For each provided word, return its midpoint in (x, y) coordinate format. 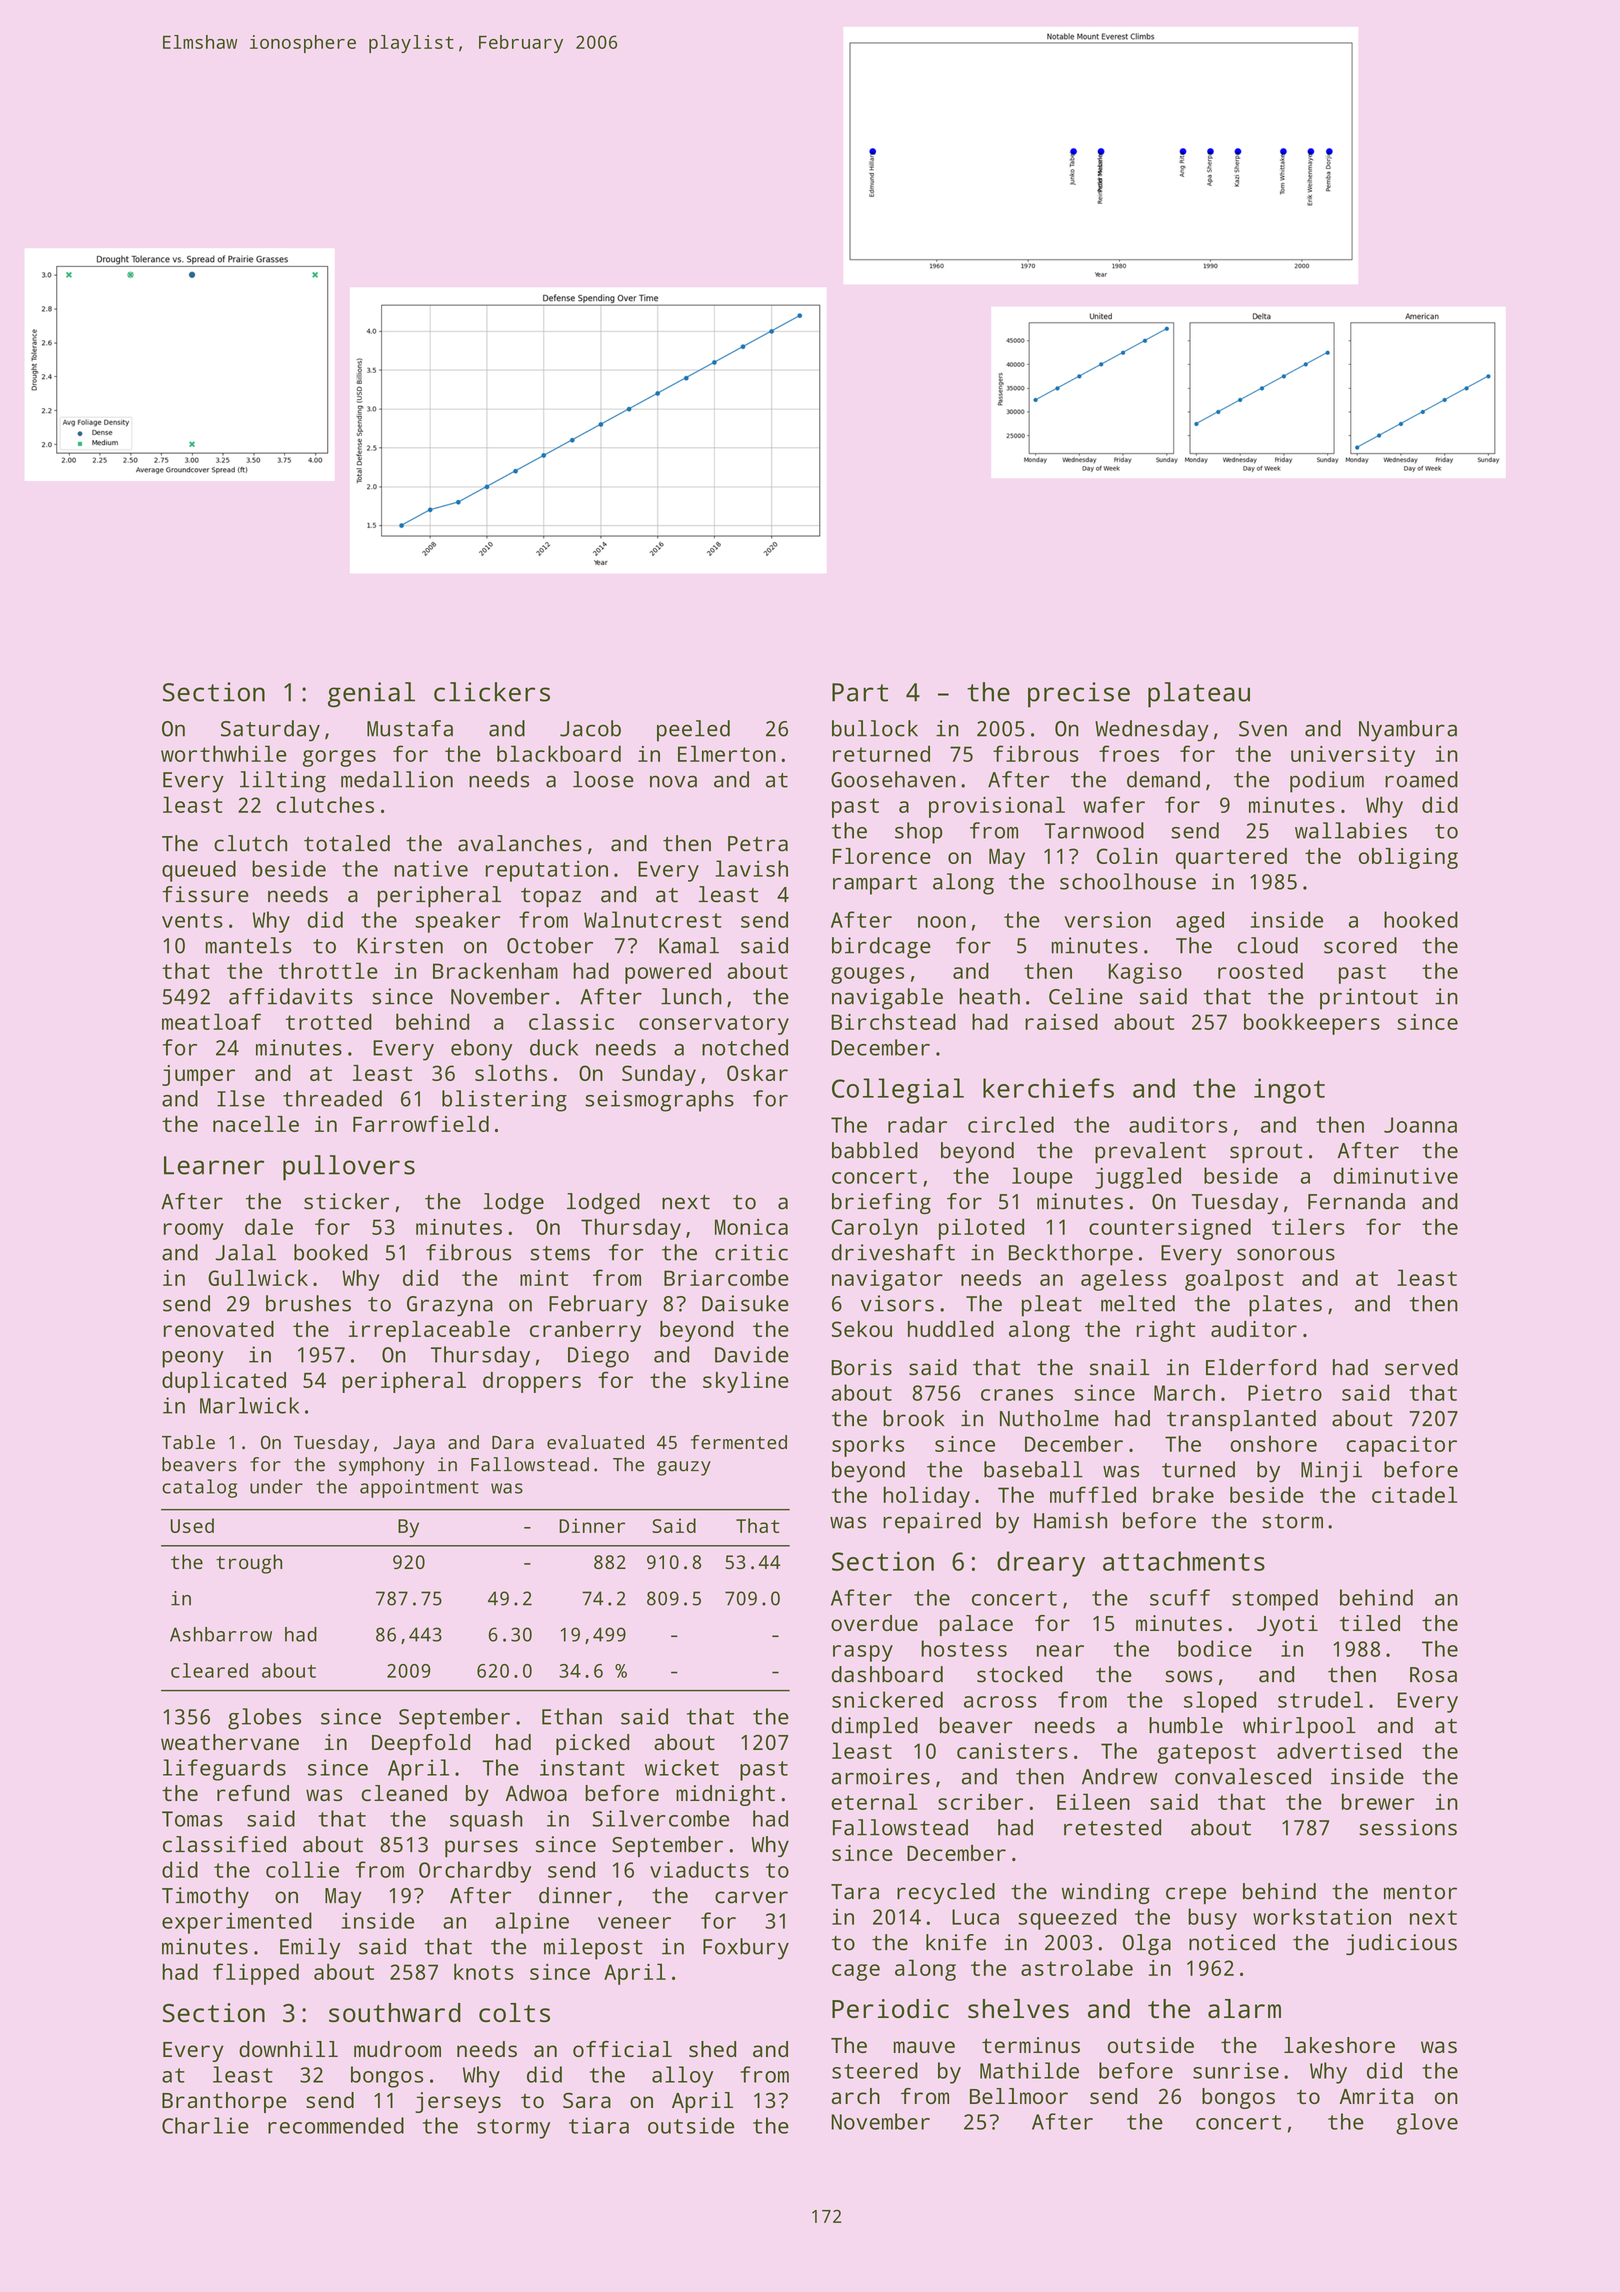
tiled (1370, 1623)
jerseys (458, 2102)
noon (942, 922)
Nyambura (1408, 731)
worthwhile (224, 753)
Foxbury (746, 1949)
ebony (481, 1050)
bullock (875, 728)
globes (264, 1719)
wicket (682, 1767)
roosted (1260, 970)
